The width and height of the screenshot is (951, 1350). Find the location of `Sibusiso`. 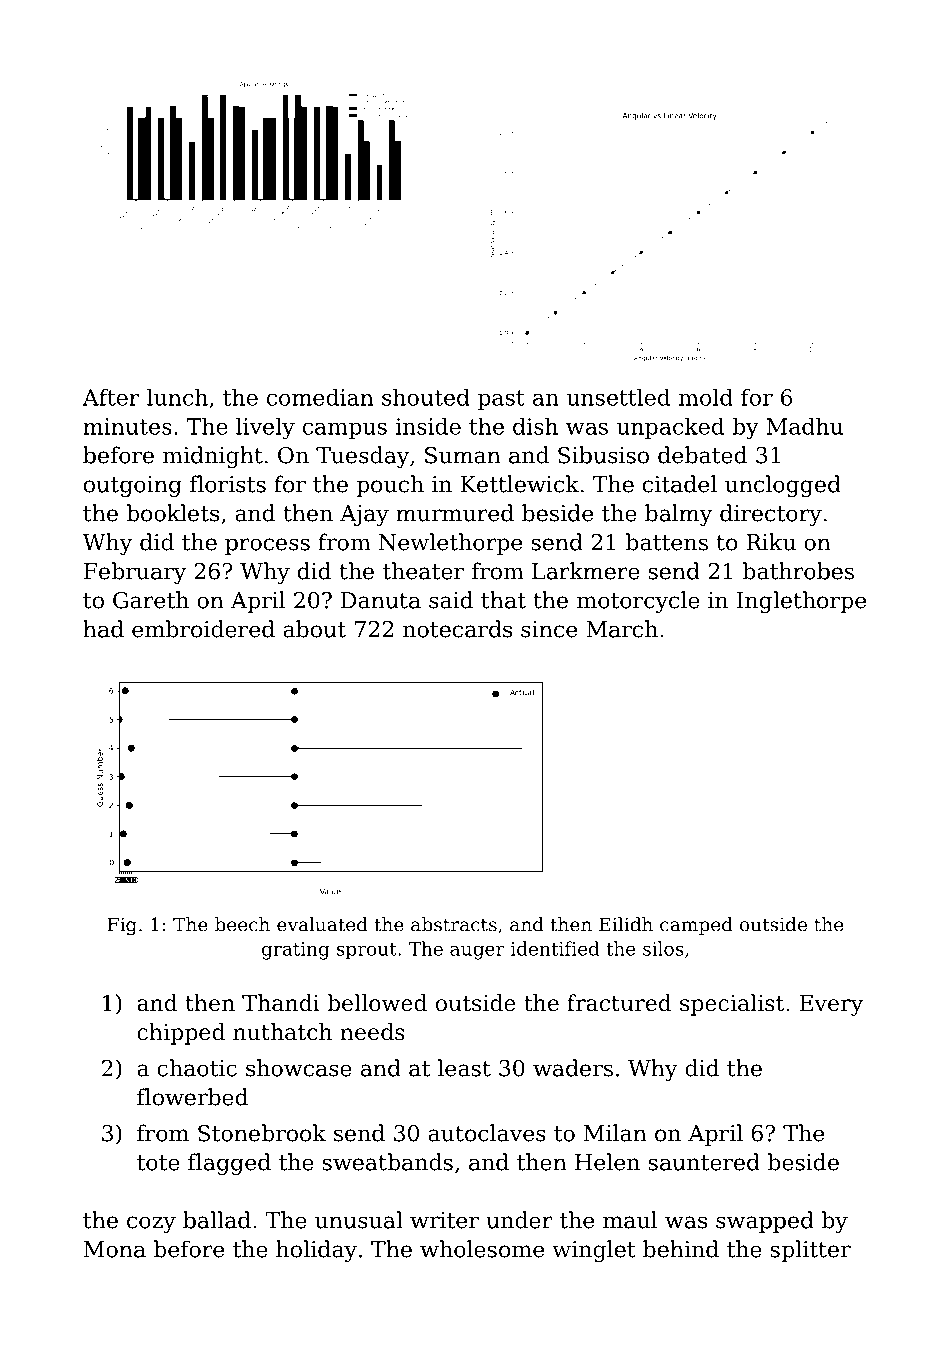

Sibusiso is located at coordinates (603, 455).
